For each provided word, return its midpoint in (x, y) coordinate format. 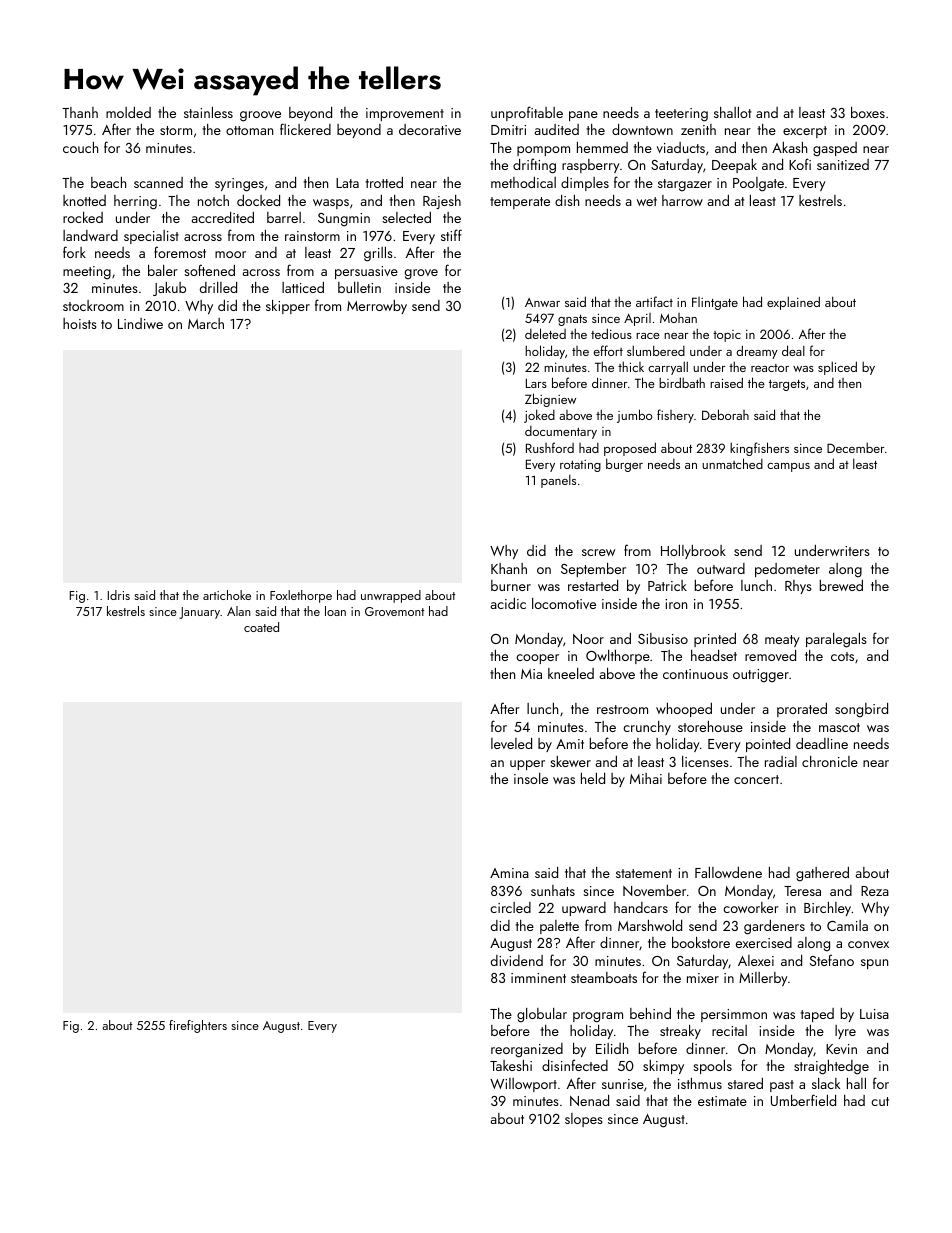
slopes (584, 1120)
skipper (288, 307)
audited (557, 129)
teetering (681, 115)
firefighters (198, 1026)
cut (880, 1101)
